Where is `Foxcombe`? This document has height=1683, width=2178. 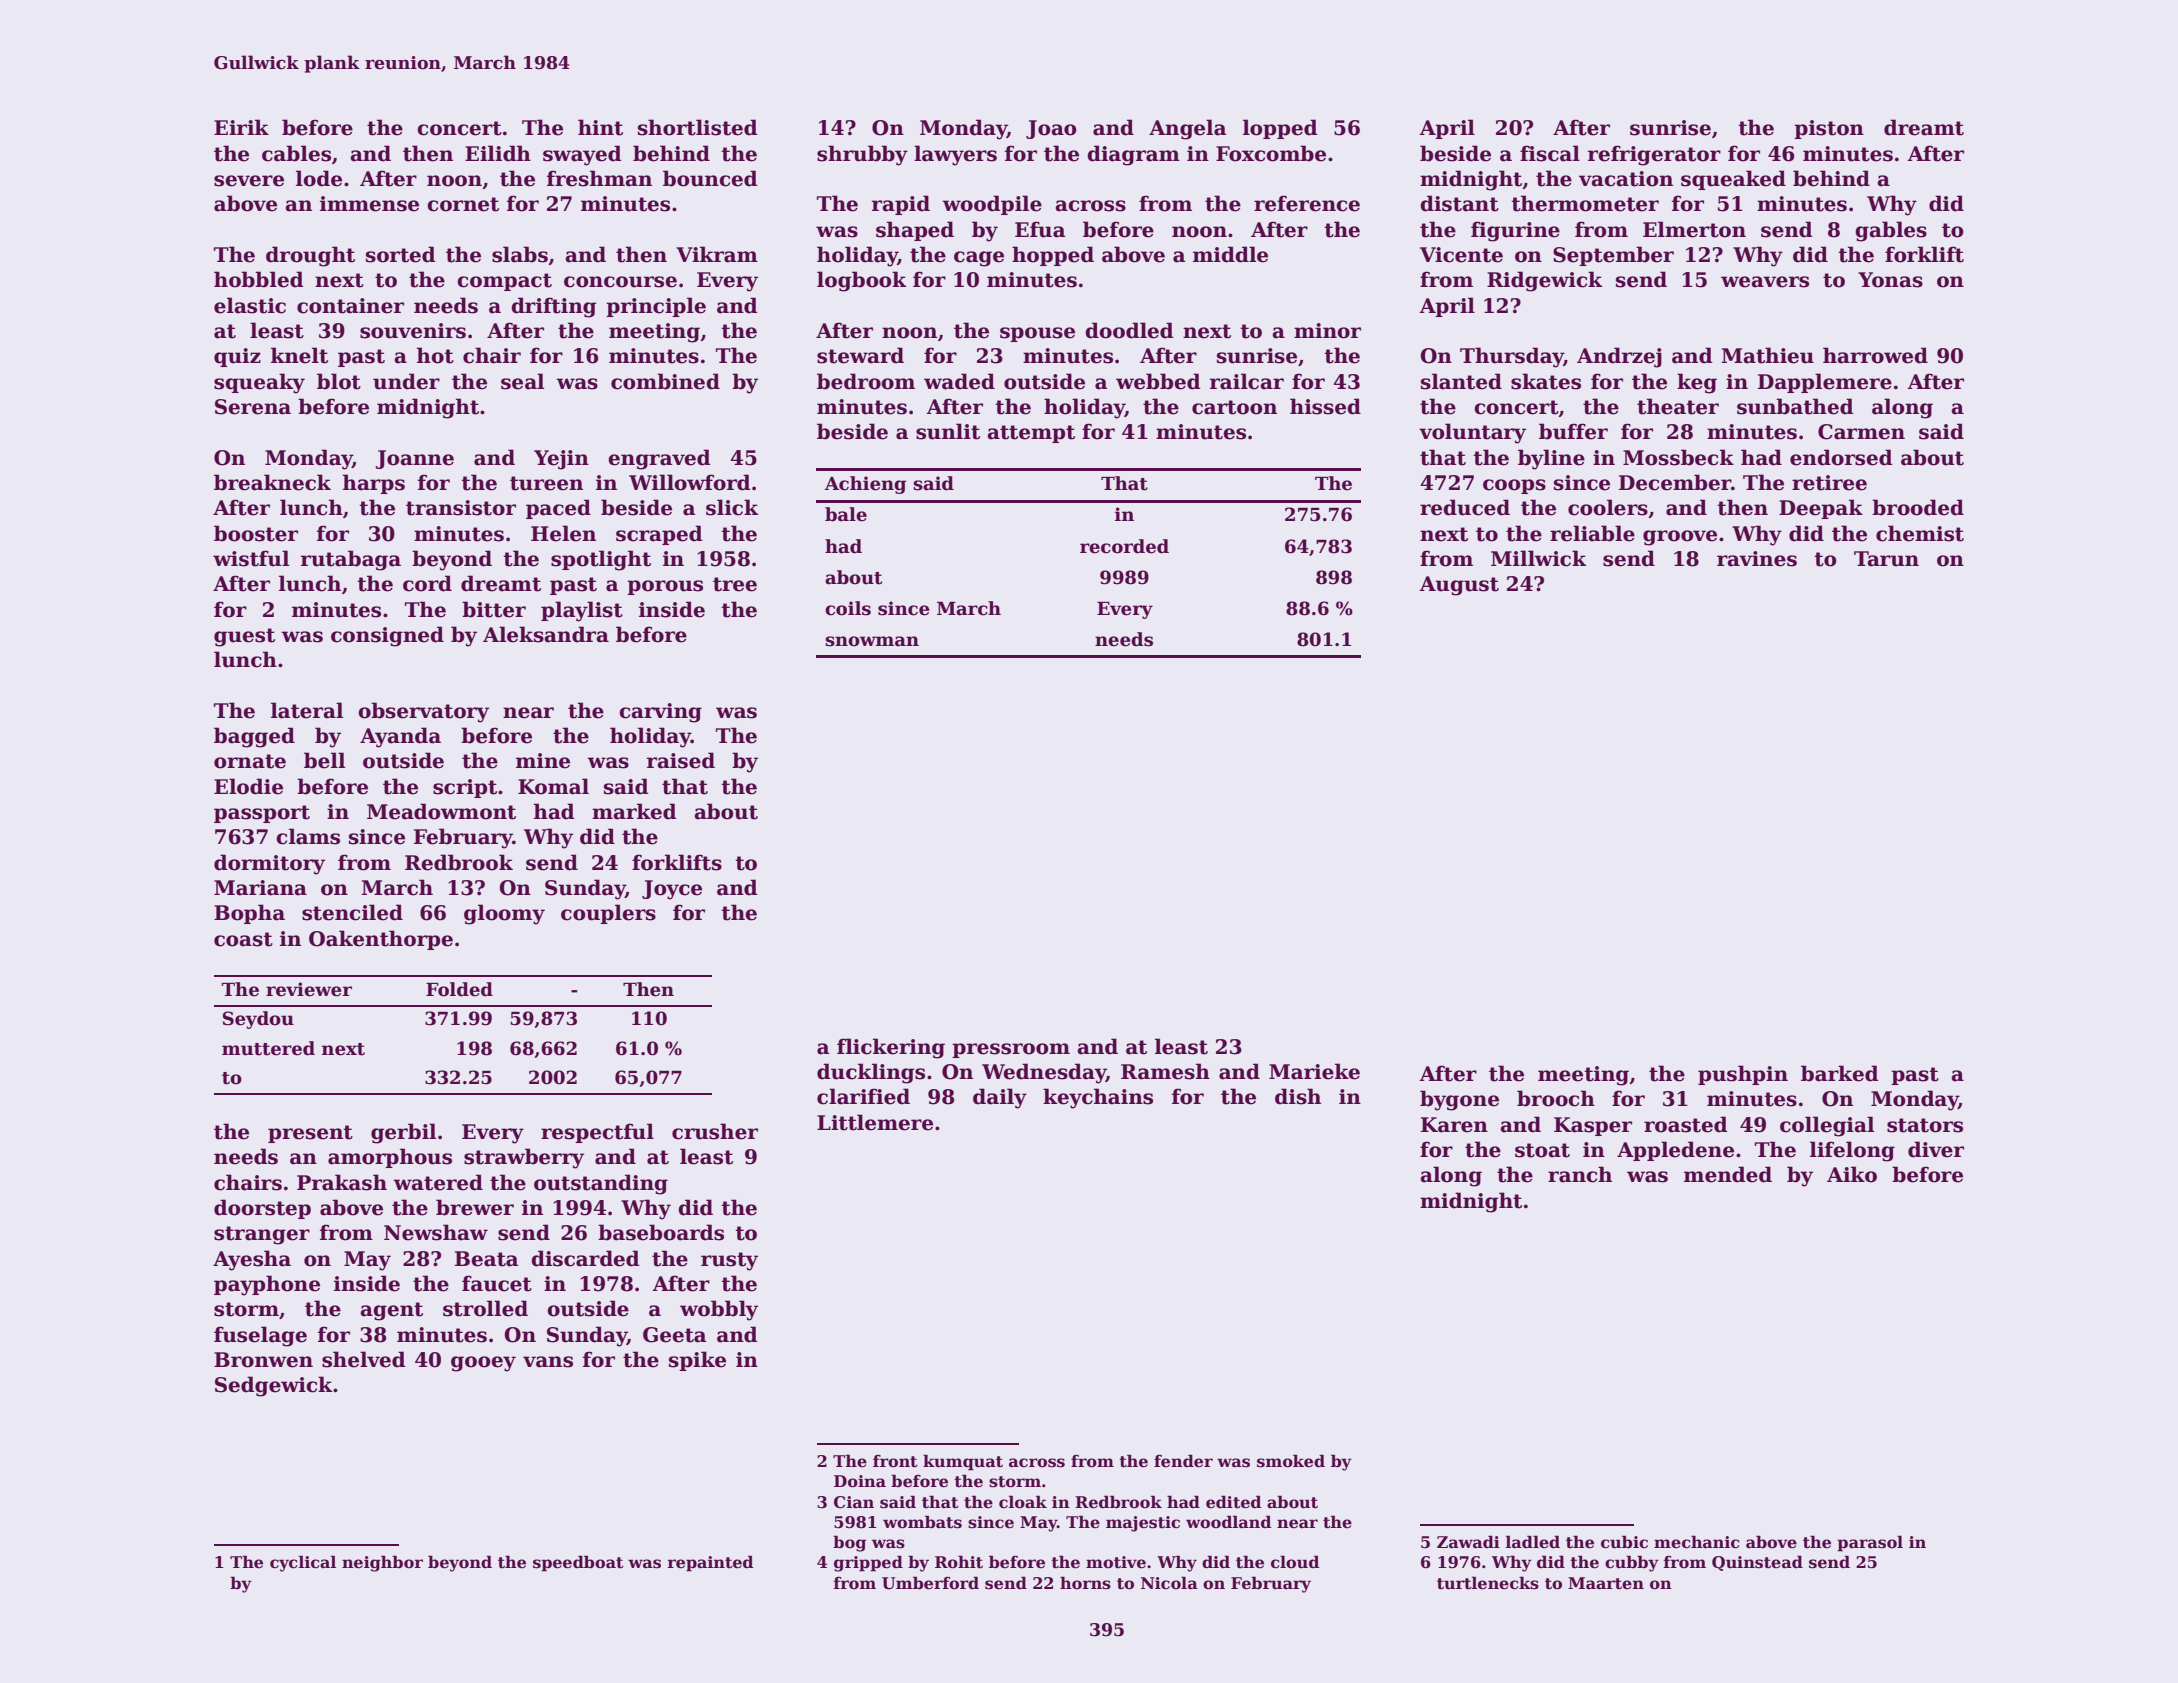 Foxcombe is located at coordinates (1271, 153).
